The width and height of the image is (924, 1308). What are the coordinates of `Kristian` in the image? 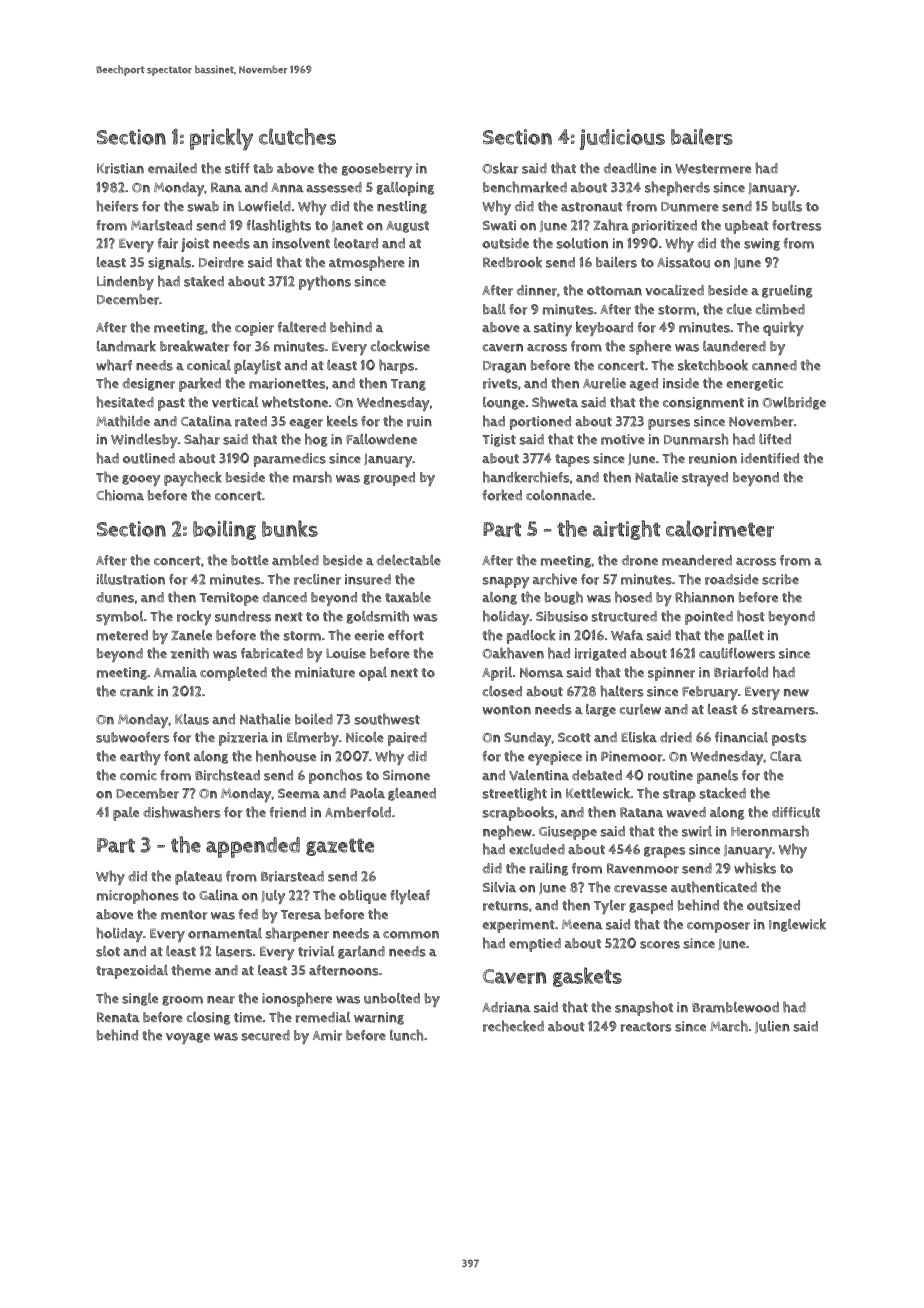 It's located at (120, 168).
